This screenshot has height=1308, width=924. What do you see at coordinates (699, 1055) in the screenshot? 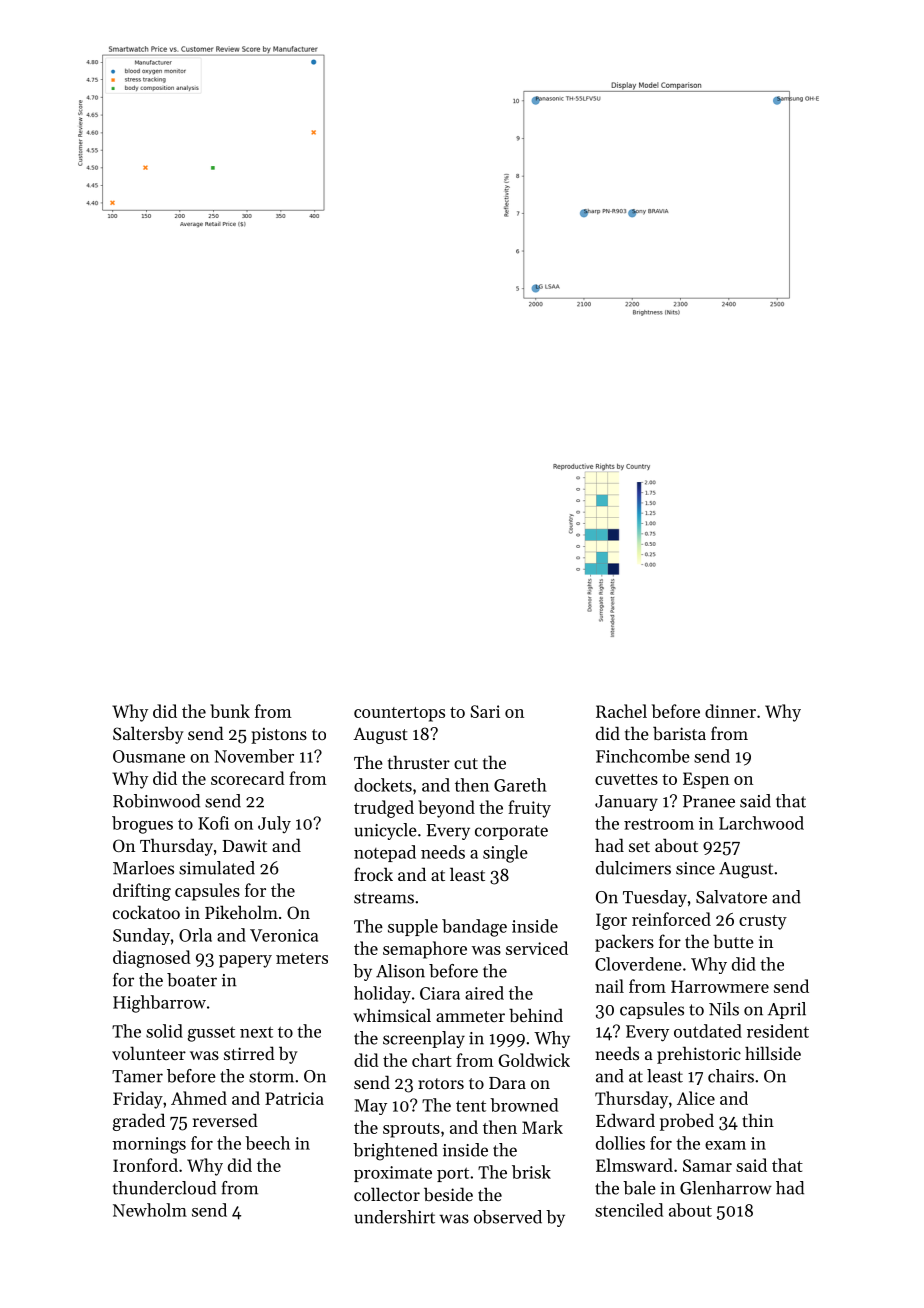
I see `prehistoric` at bounding box center [699, 1055].
